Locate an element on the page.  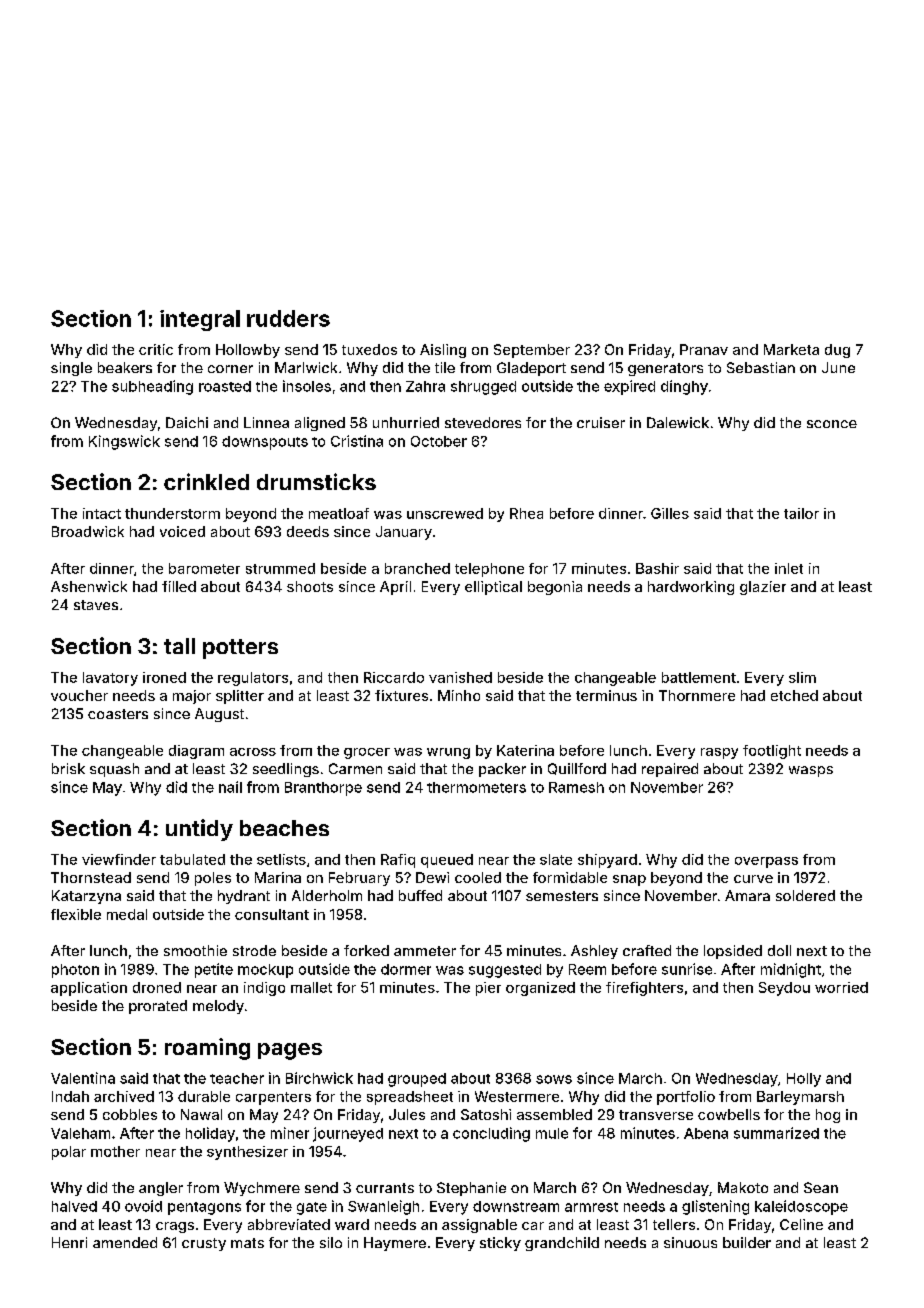
Pranav is located at coordinates (704, 349).
